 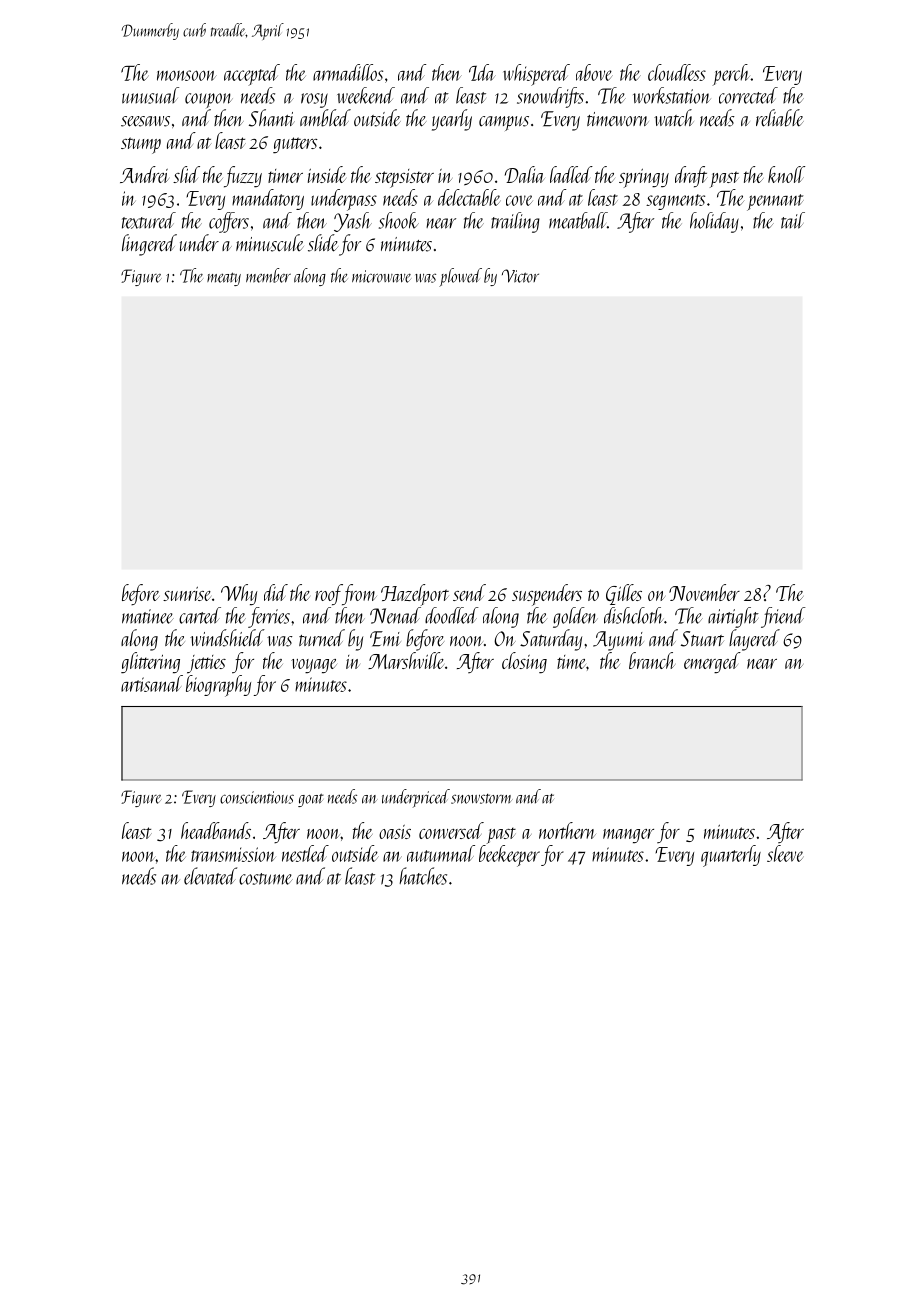 What do you see at coordinates (348, 72) in the image?
I see `armadillos` at bounding box center [348, 72].
